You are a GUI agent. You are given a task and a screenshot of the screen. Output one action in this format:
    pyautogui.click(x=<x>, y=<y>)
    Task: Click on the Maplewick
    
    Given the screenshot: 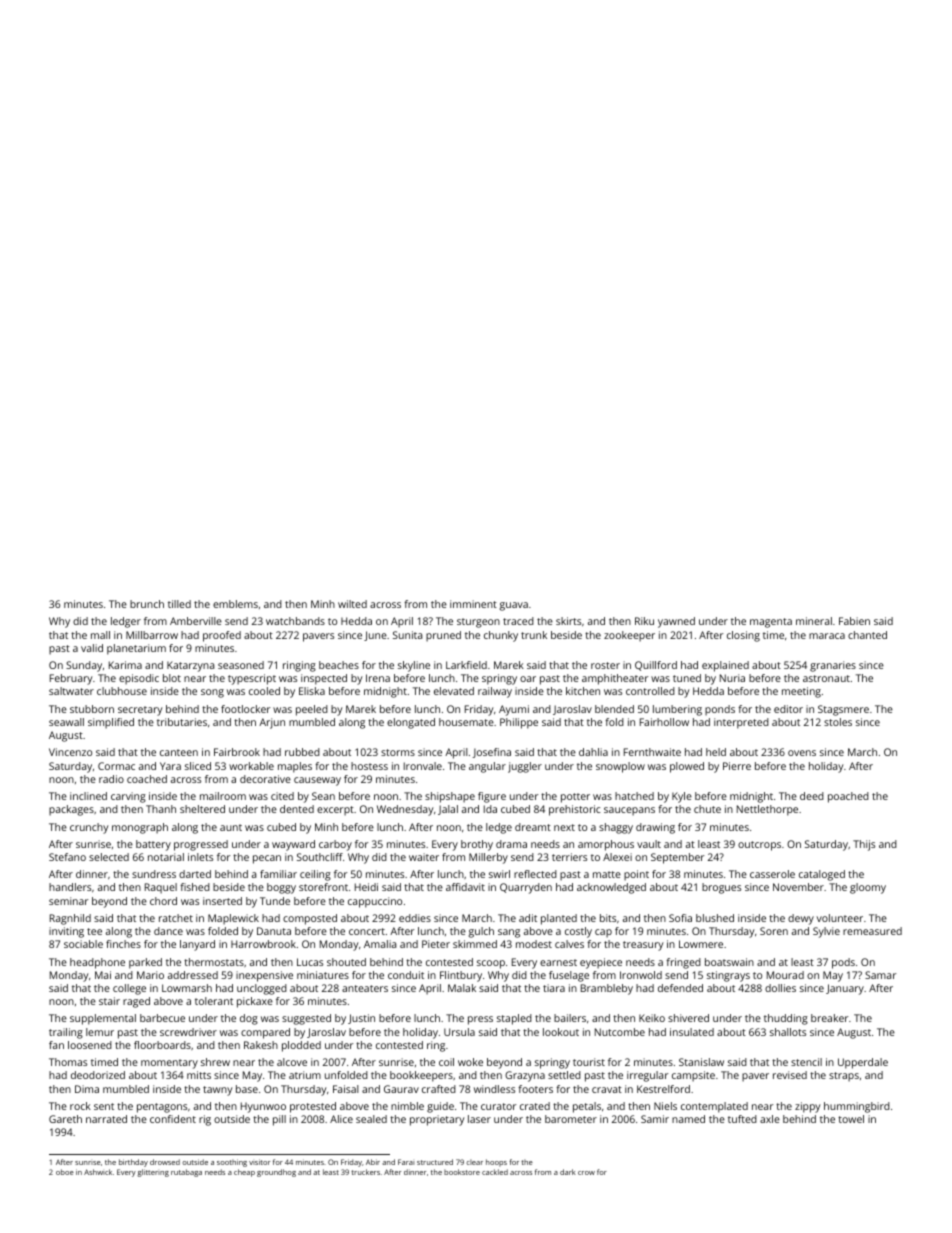 What is the action you would take?
    pyautogui.click(x=233, y=919)
